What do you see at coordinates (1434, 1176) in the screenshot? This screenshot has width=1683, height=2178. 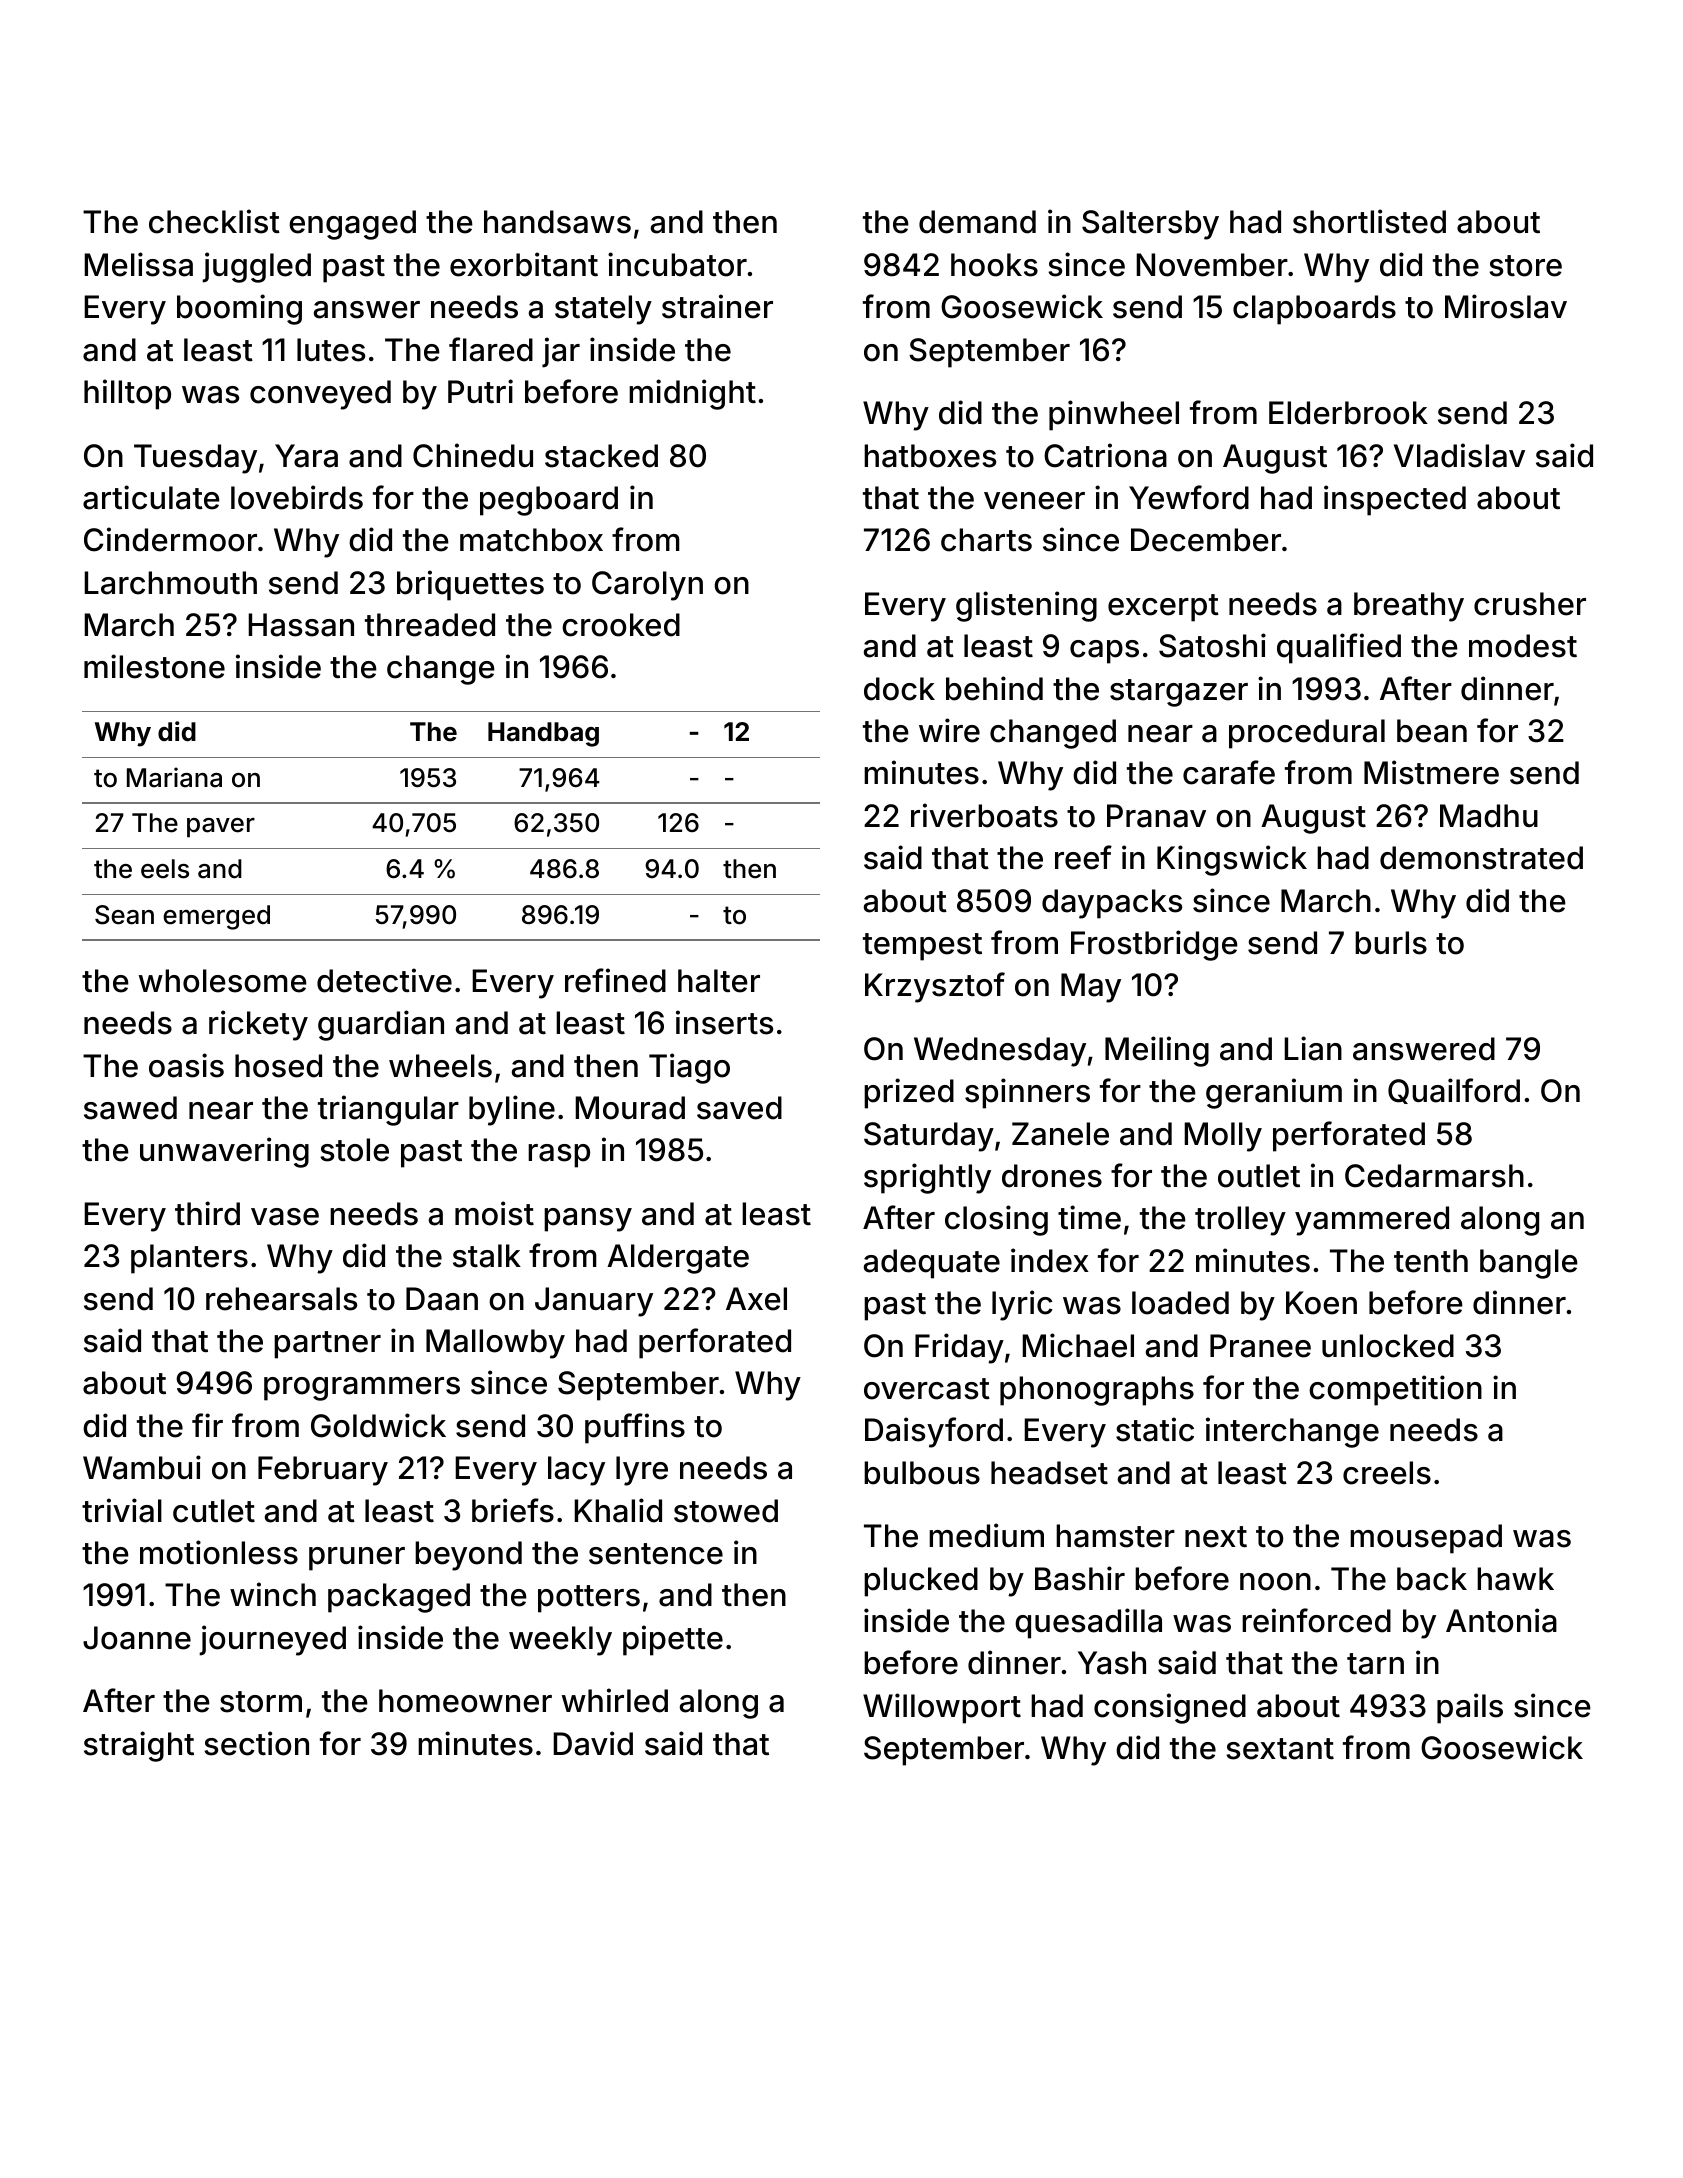 I see `Cedarmarsh` at bounding box center [1434, 1176].
